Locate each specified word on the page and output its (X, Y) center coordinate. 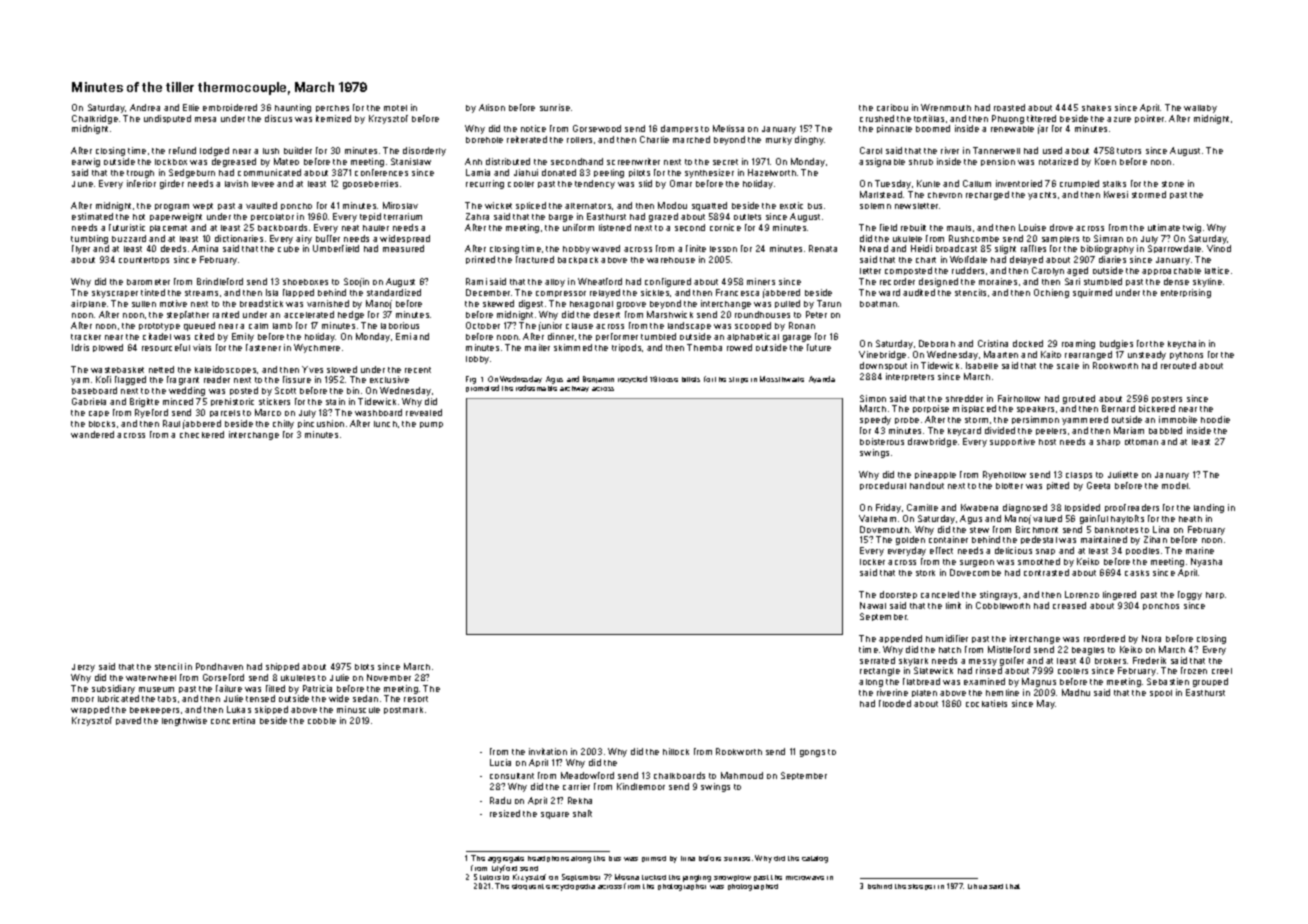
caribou (892, 107)
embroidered (230, 107)
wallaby (1200, 109)
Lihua (977, 886)
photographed (753, 887)
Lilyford (504, 869)
